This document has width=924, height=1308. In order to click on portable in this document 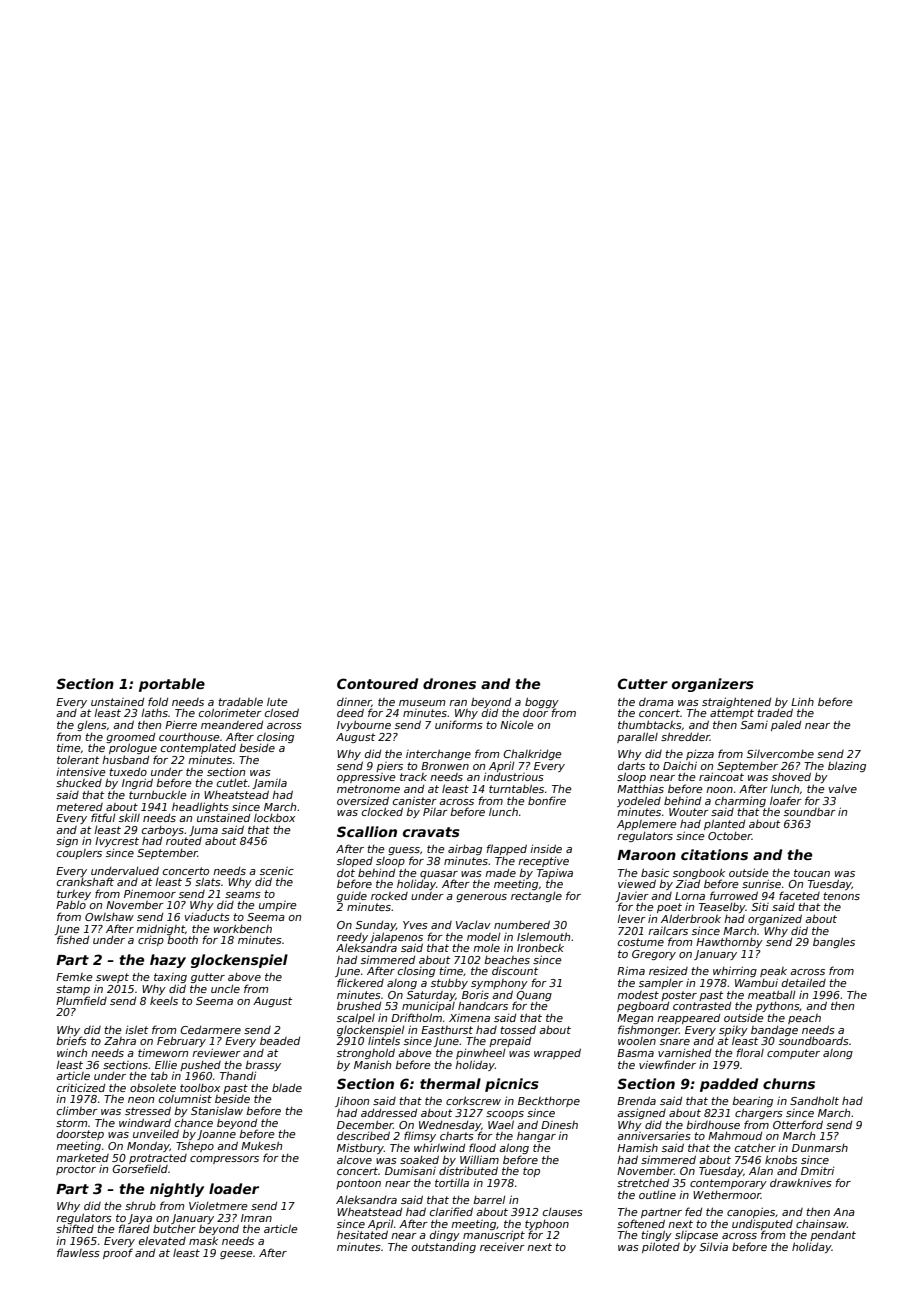, I will do `click(172, 685)`.
